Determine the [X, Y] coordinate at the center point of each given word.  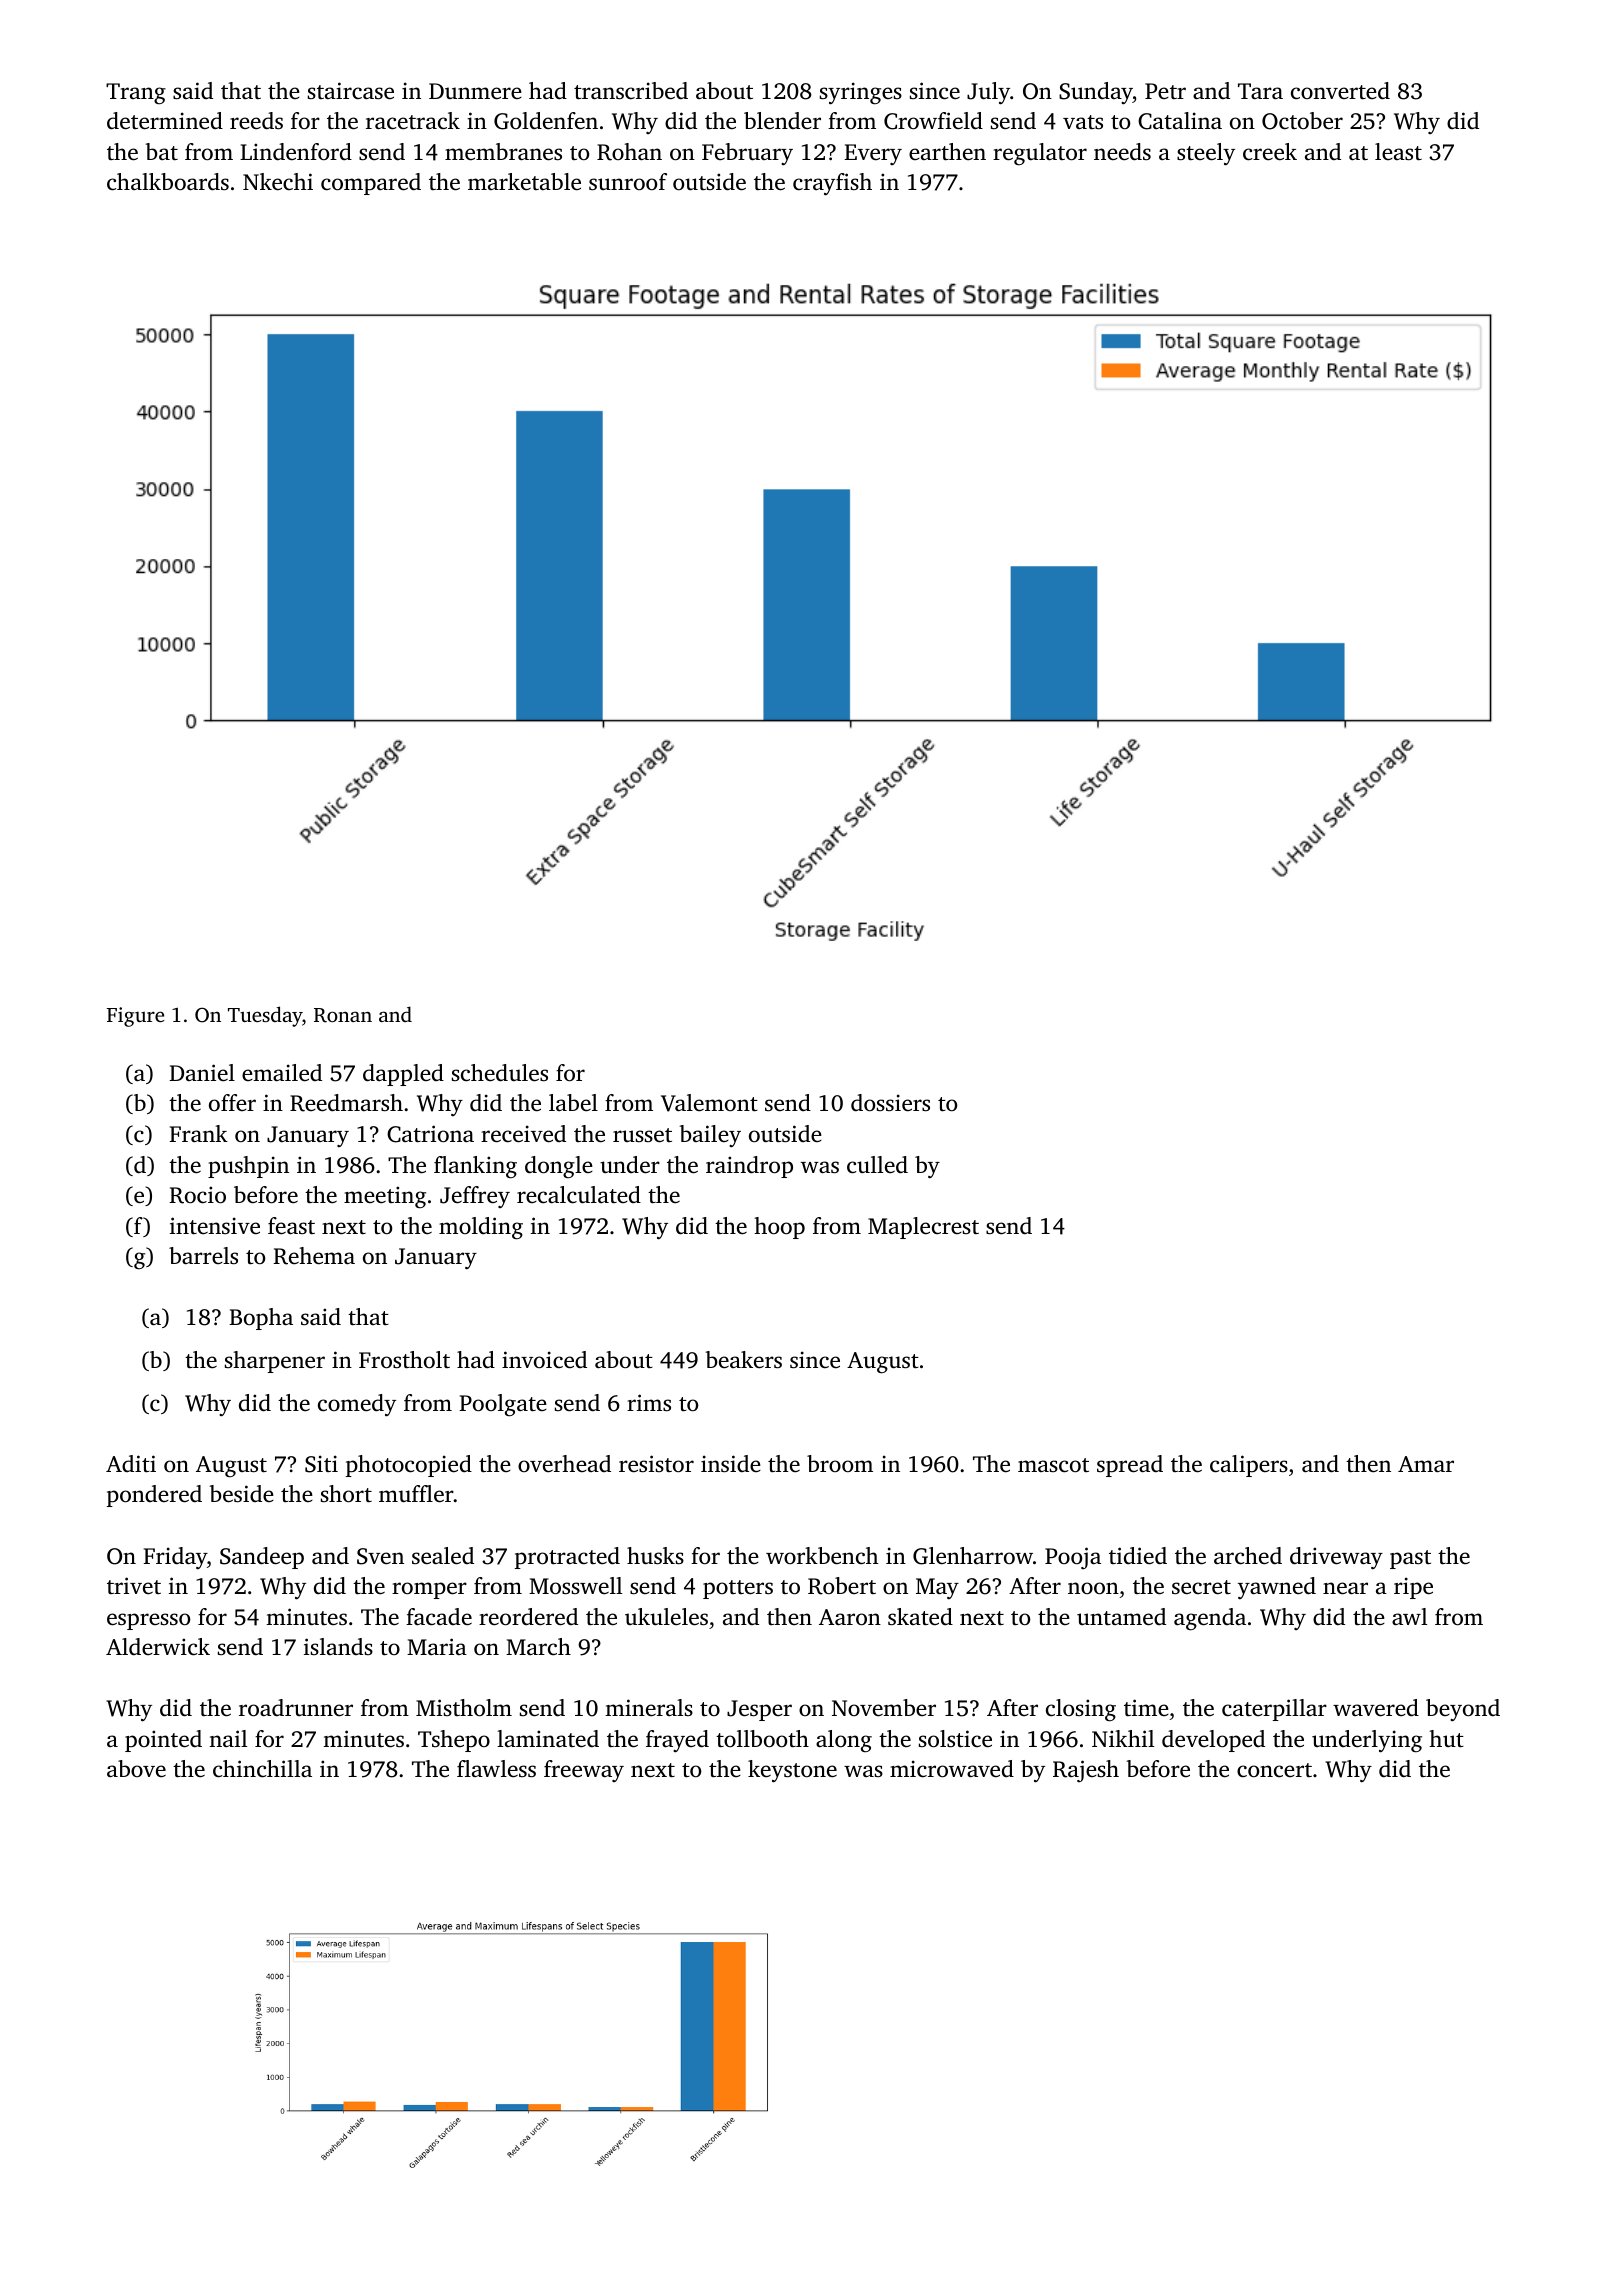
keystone [792, 1771]
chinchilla [262, 1769]
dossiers [890, 1103]
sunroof [628, 182]
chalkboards [168, 182]
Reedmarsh [346, 1103]
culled [877, 1165]
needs [1122, 152]
